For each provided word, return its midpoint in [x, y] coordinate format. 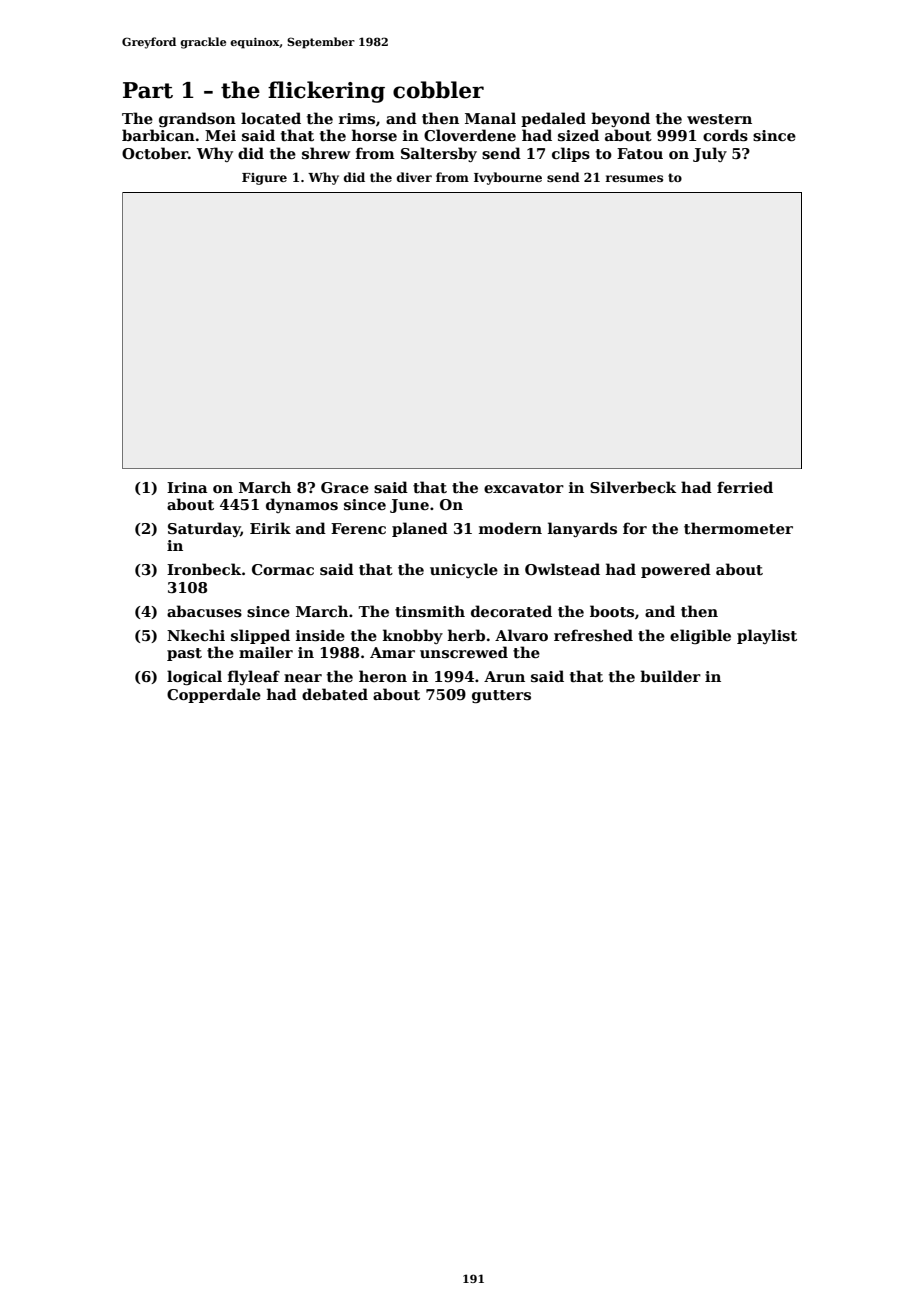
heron [383, 676]
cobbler [438, 90]
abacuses [204, 611]
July [710, 154]
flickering [326, 92]
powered [676, 570]
